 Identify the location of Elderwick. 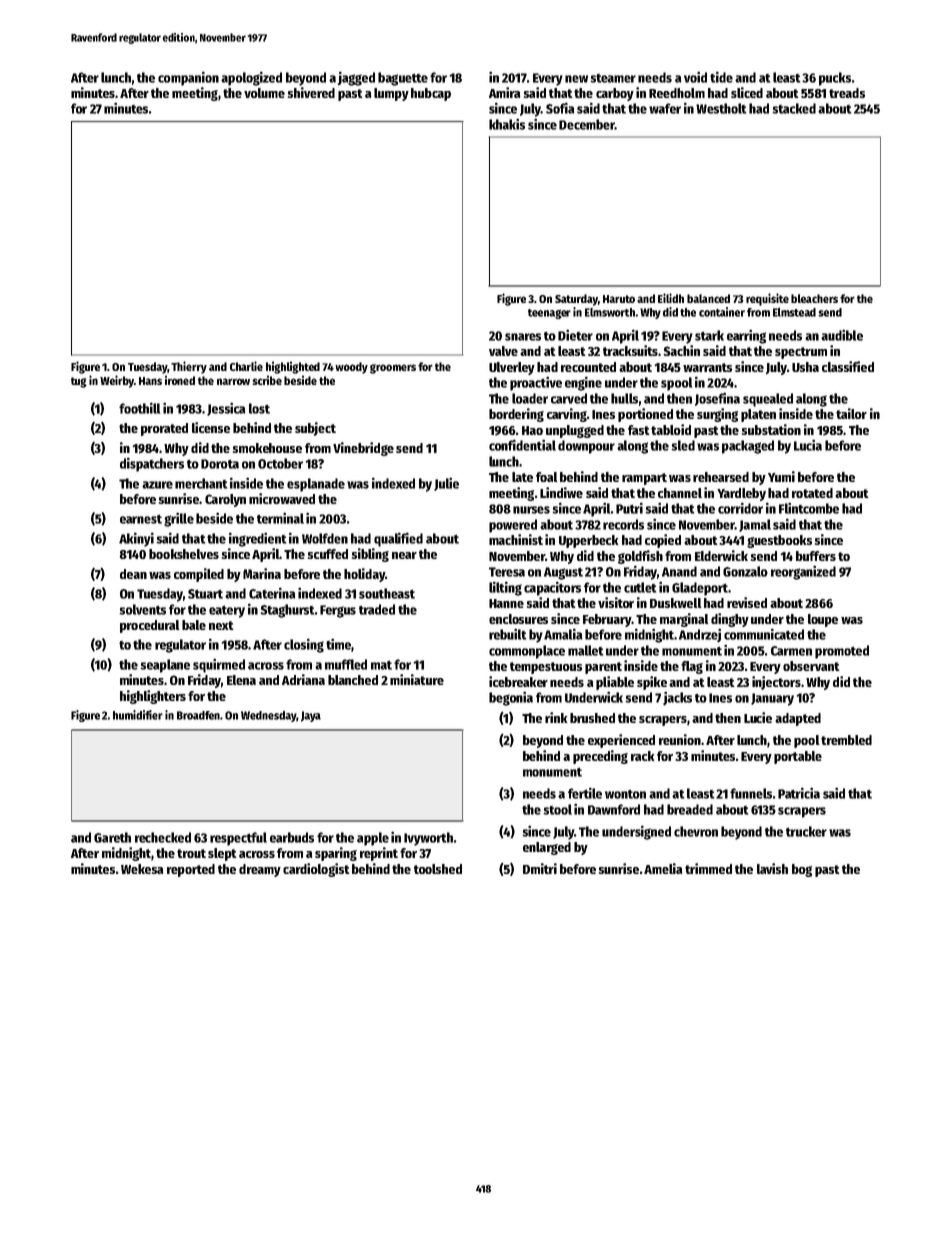
(721, 555).
